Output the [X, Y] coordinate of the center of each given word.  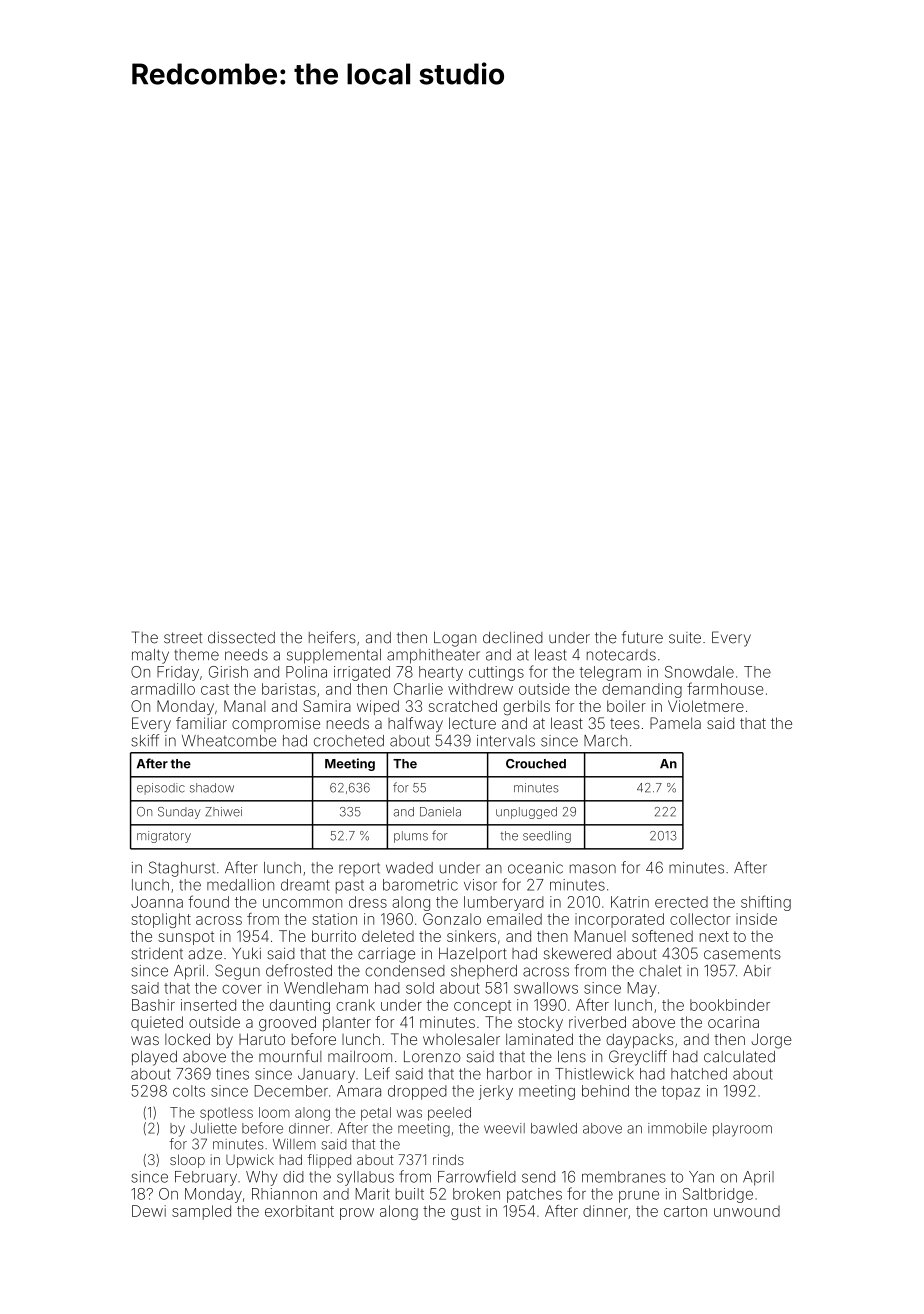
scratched [463, 706]
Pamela [675, 723]
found [208, 901]
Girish [228, 672]
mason [593, 869]
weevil [504, 1128]
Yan [701, 1177]
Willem [294, 1144]
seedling [547, 837]
